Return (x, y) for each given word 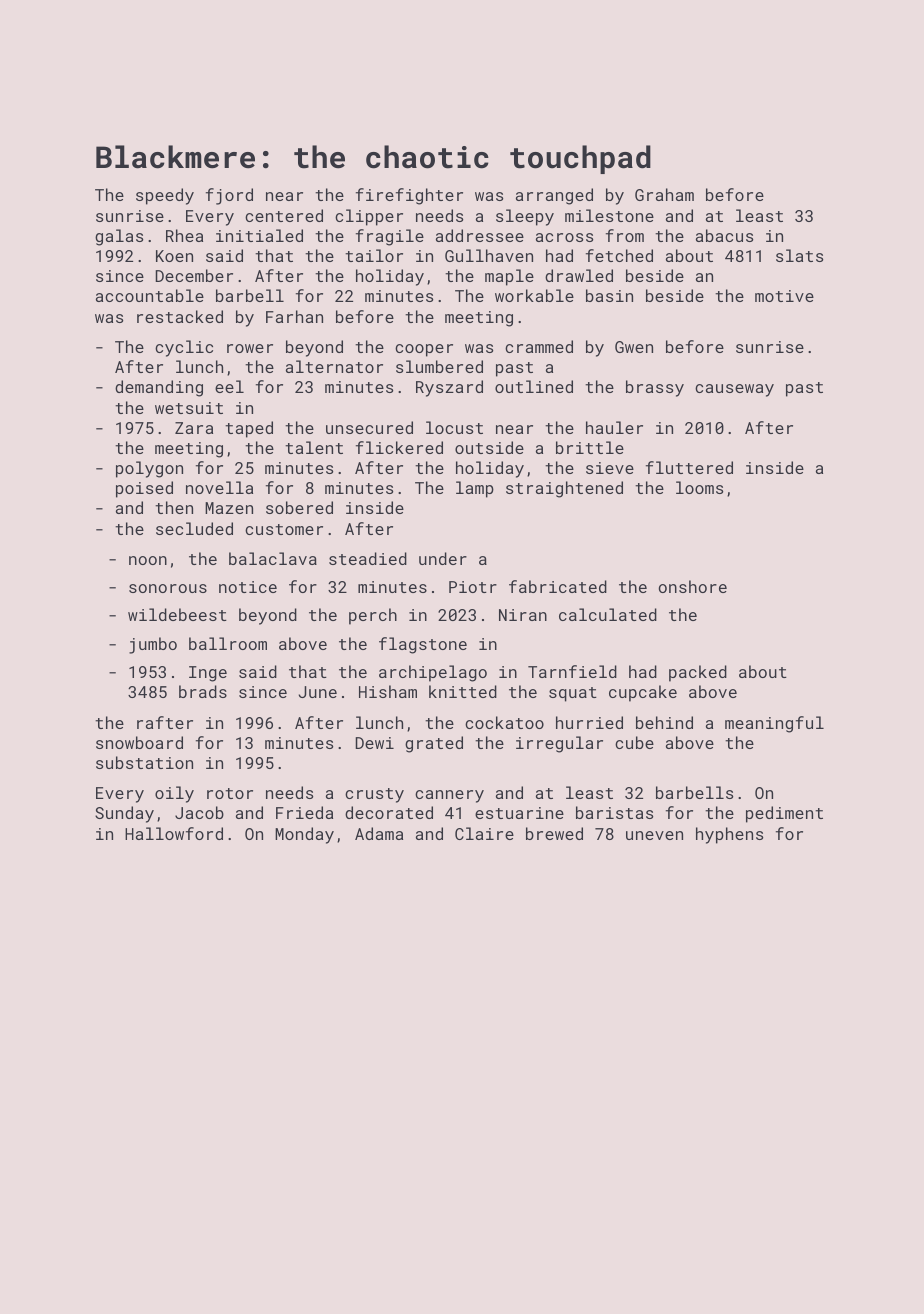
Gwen (634, 347)
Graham (664, 194)
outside (489, 447)
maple (509, 277)
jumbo (153, 645)
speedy (165, 196)
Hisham (388, 691)
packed (698, 673)
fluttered (689, 467)
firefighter (409, 196)
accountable (150, 295)
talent (314, 447)
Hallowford (174, 833)
